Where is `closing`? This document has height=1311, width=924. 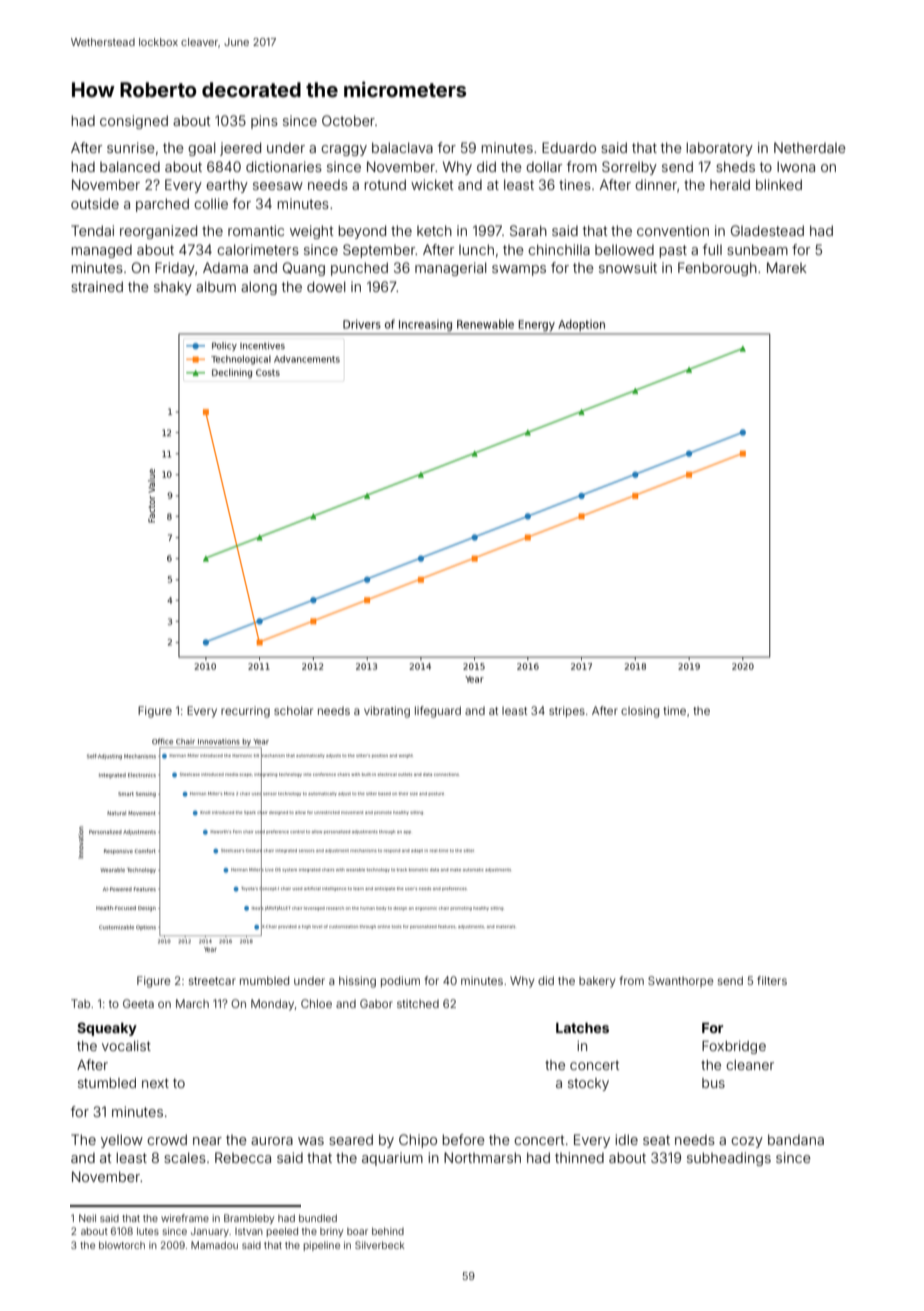 closing is located at coordinates (640, 712).
